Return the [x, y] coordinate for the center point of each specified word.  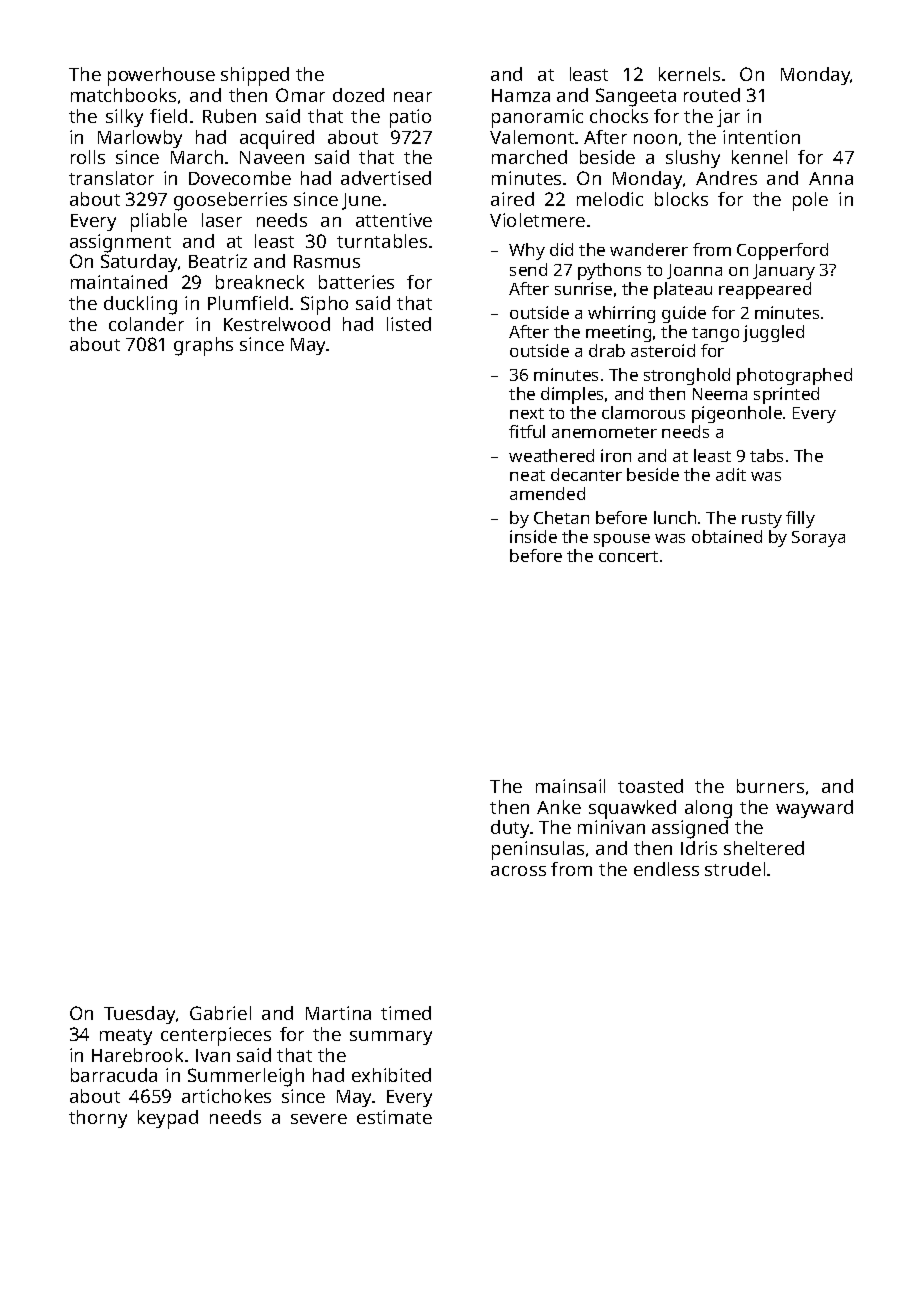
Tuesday [139, 1015]
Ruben [229, 116]
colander [146, 324]
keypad [168, 1119]
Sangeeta [636, 97]
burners [770, 786]
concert [628, 556]
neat [527, 475]
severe [319, 1119]
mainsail [570, 786]
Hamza [521, 95]
